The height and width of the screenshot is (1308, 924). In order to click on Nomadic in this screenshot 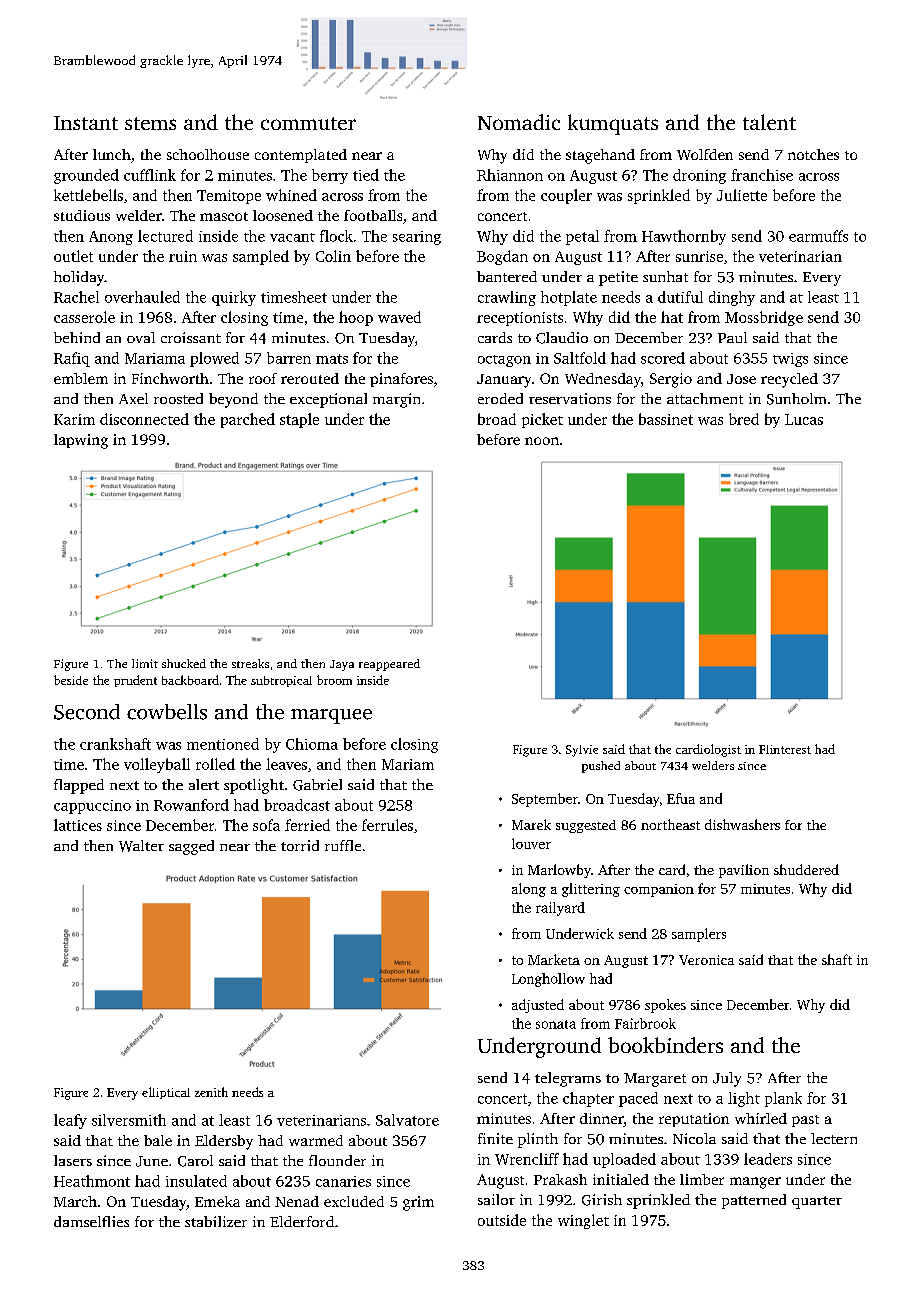, I will do `click(519, 122)`.
